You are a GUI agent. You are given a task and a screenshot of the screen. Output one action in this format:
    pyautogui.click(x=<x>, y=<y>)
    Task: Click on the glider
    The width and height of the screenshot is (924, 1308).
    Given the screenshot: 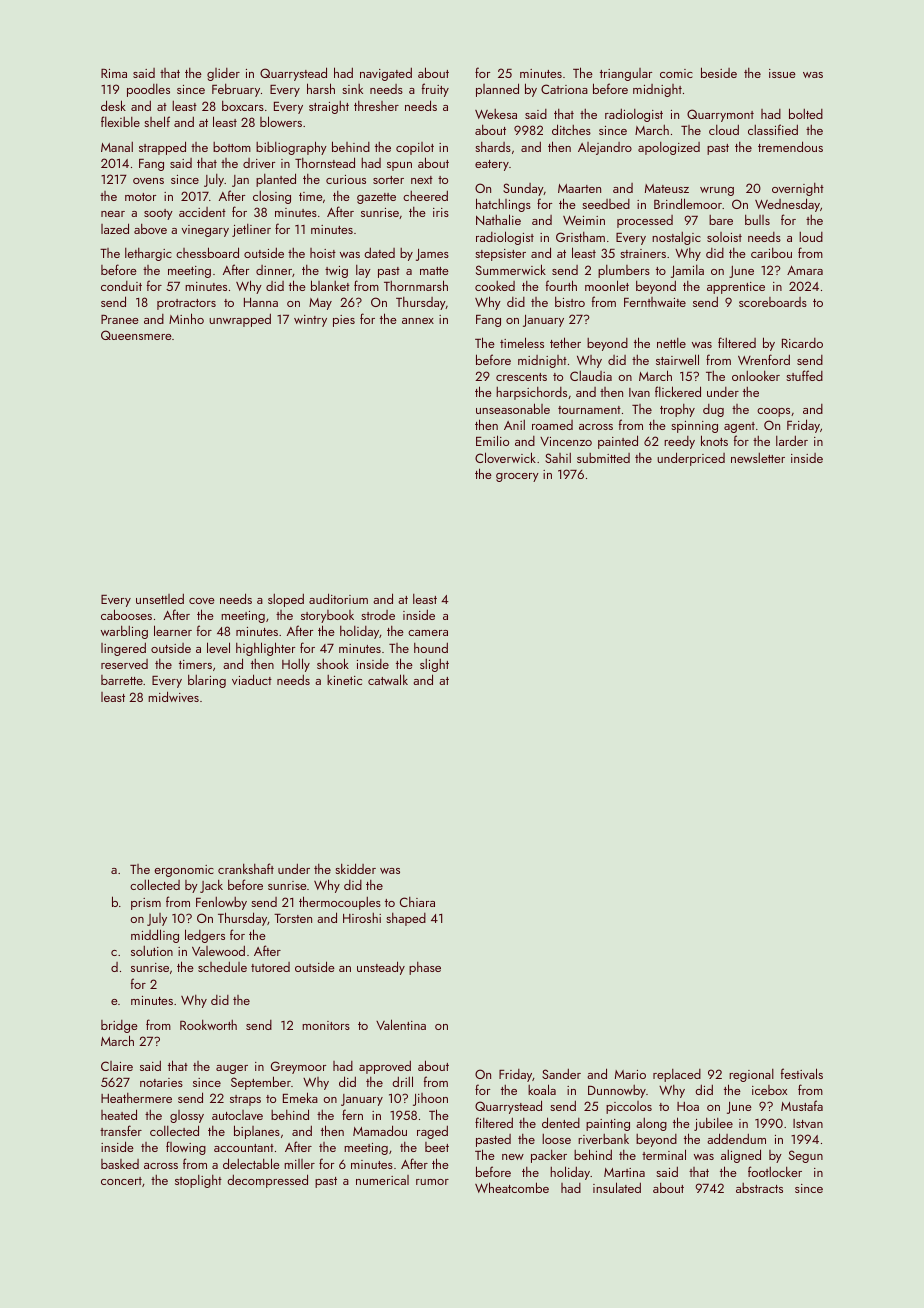 What is the action you would take?
    pyautogui.click(x=223, y=74)
